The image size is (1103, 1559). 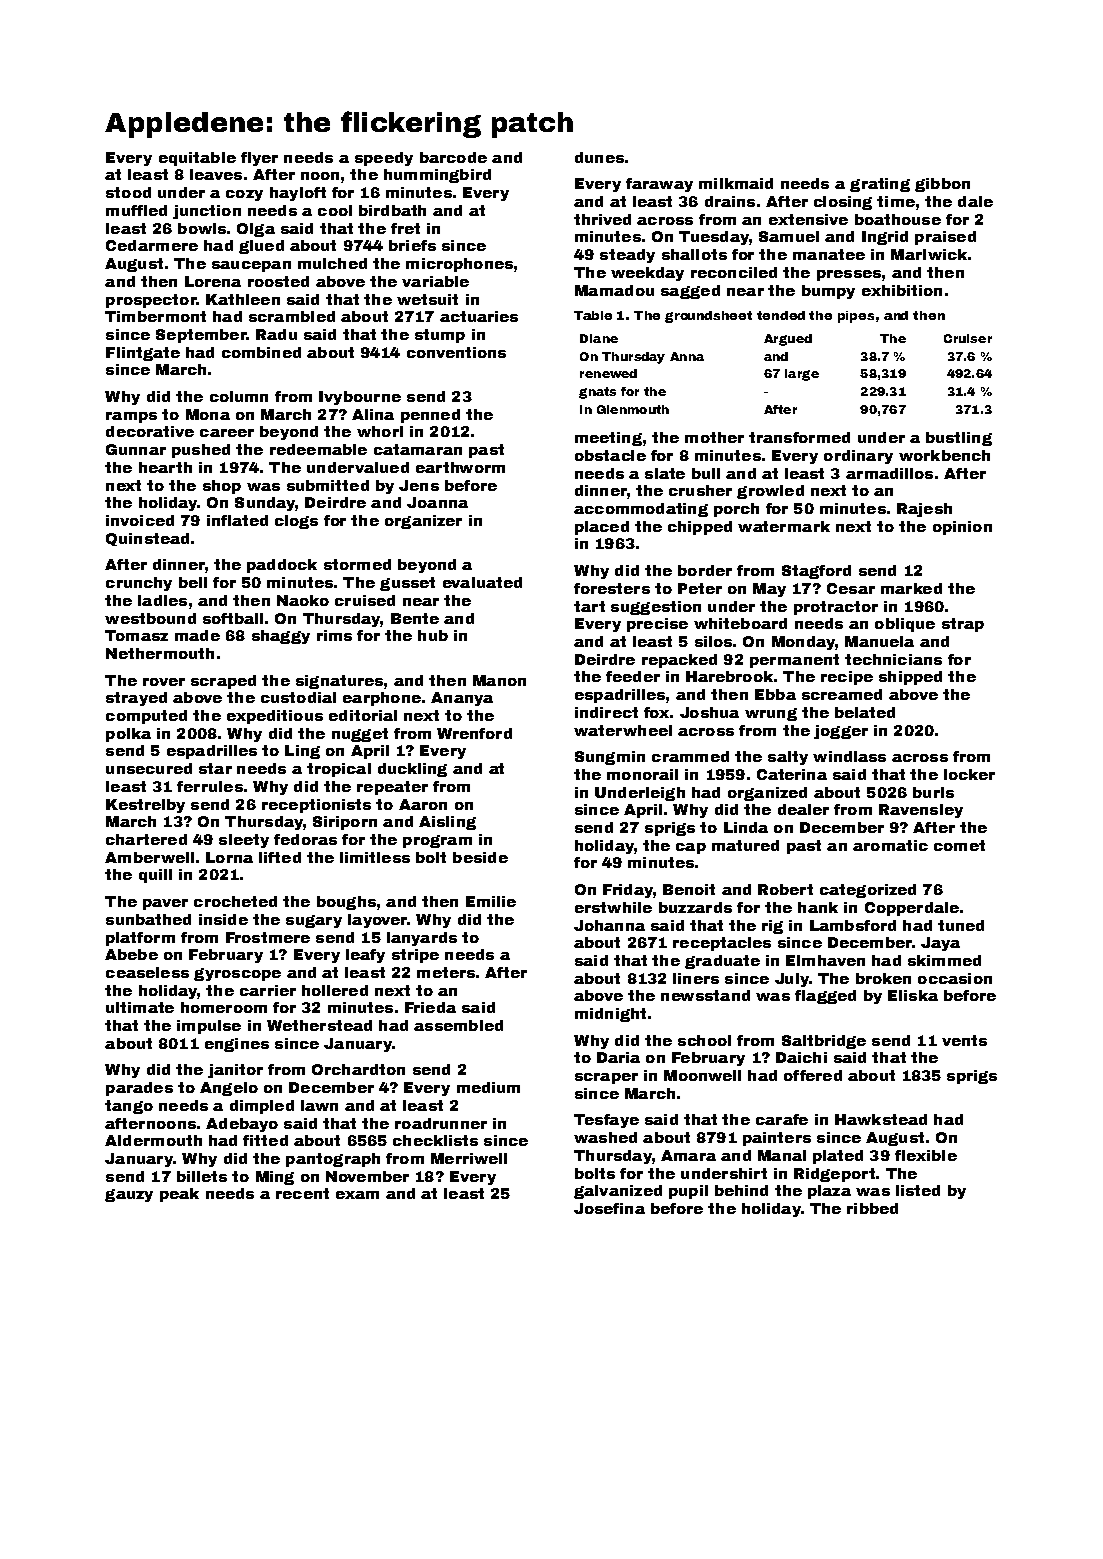 I want to click on large, so click(x=802, y=375).
